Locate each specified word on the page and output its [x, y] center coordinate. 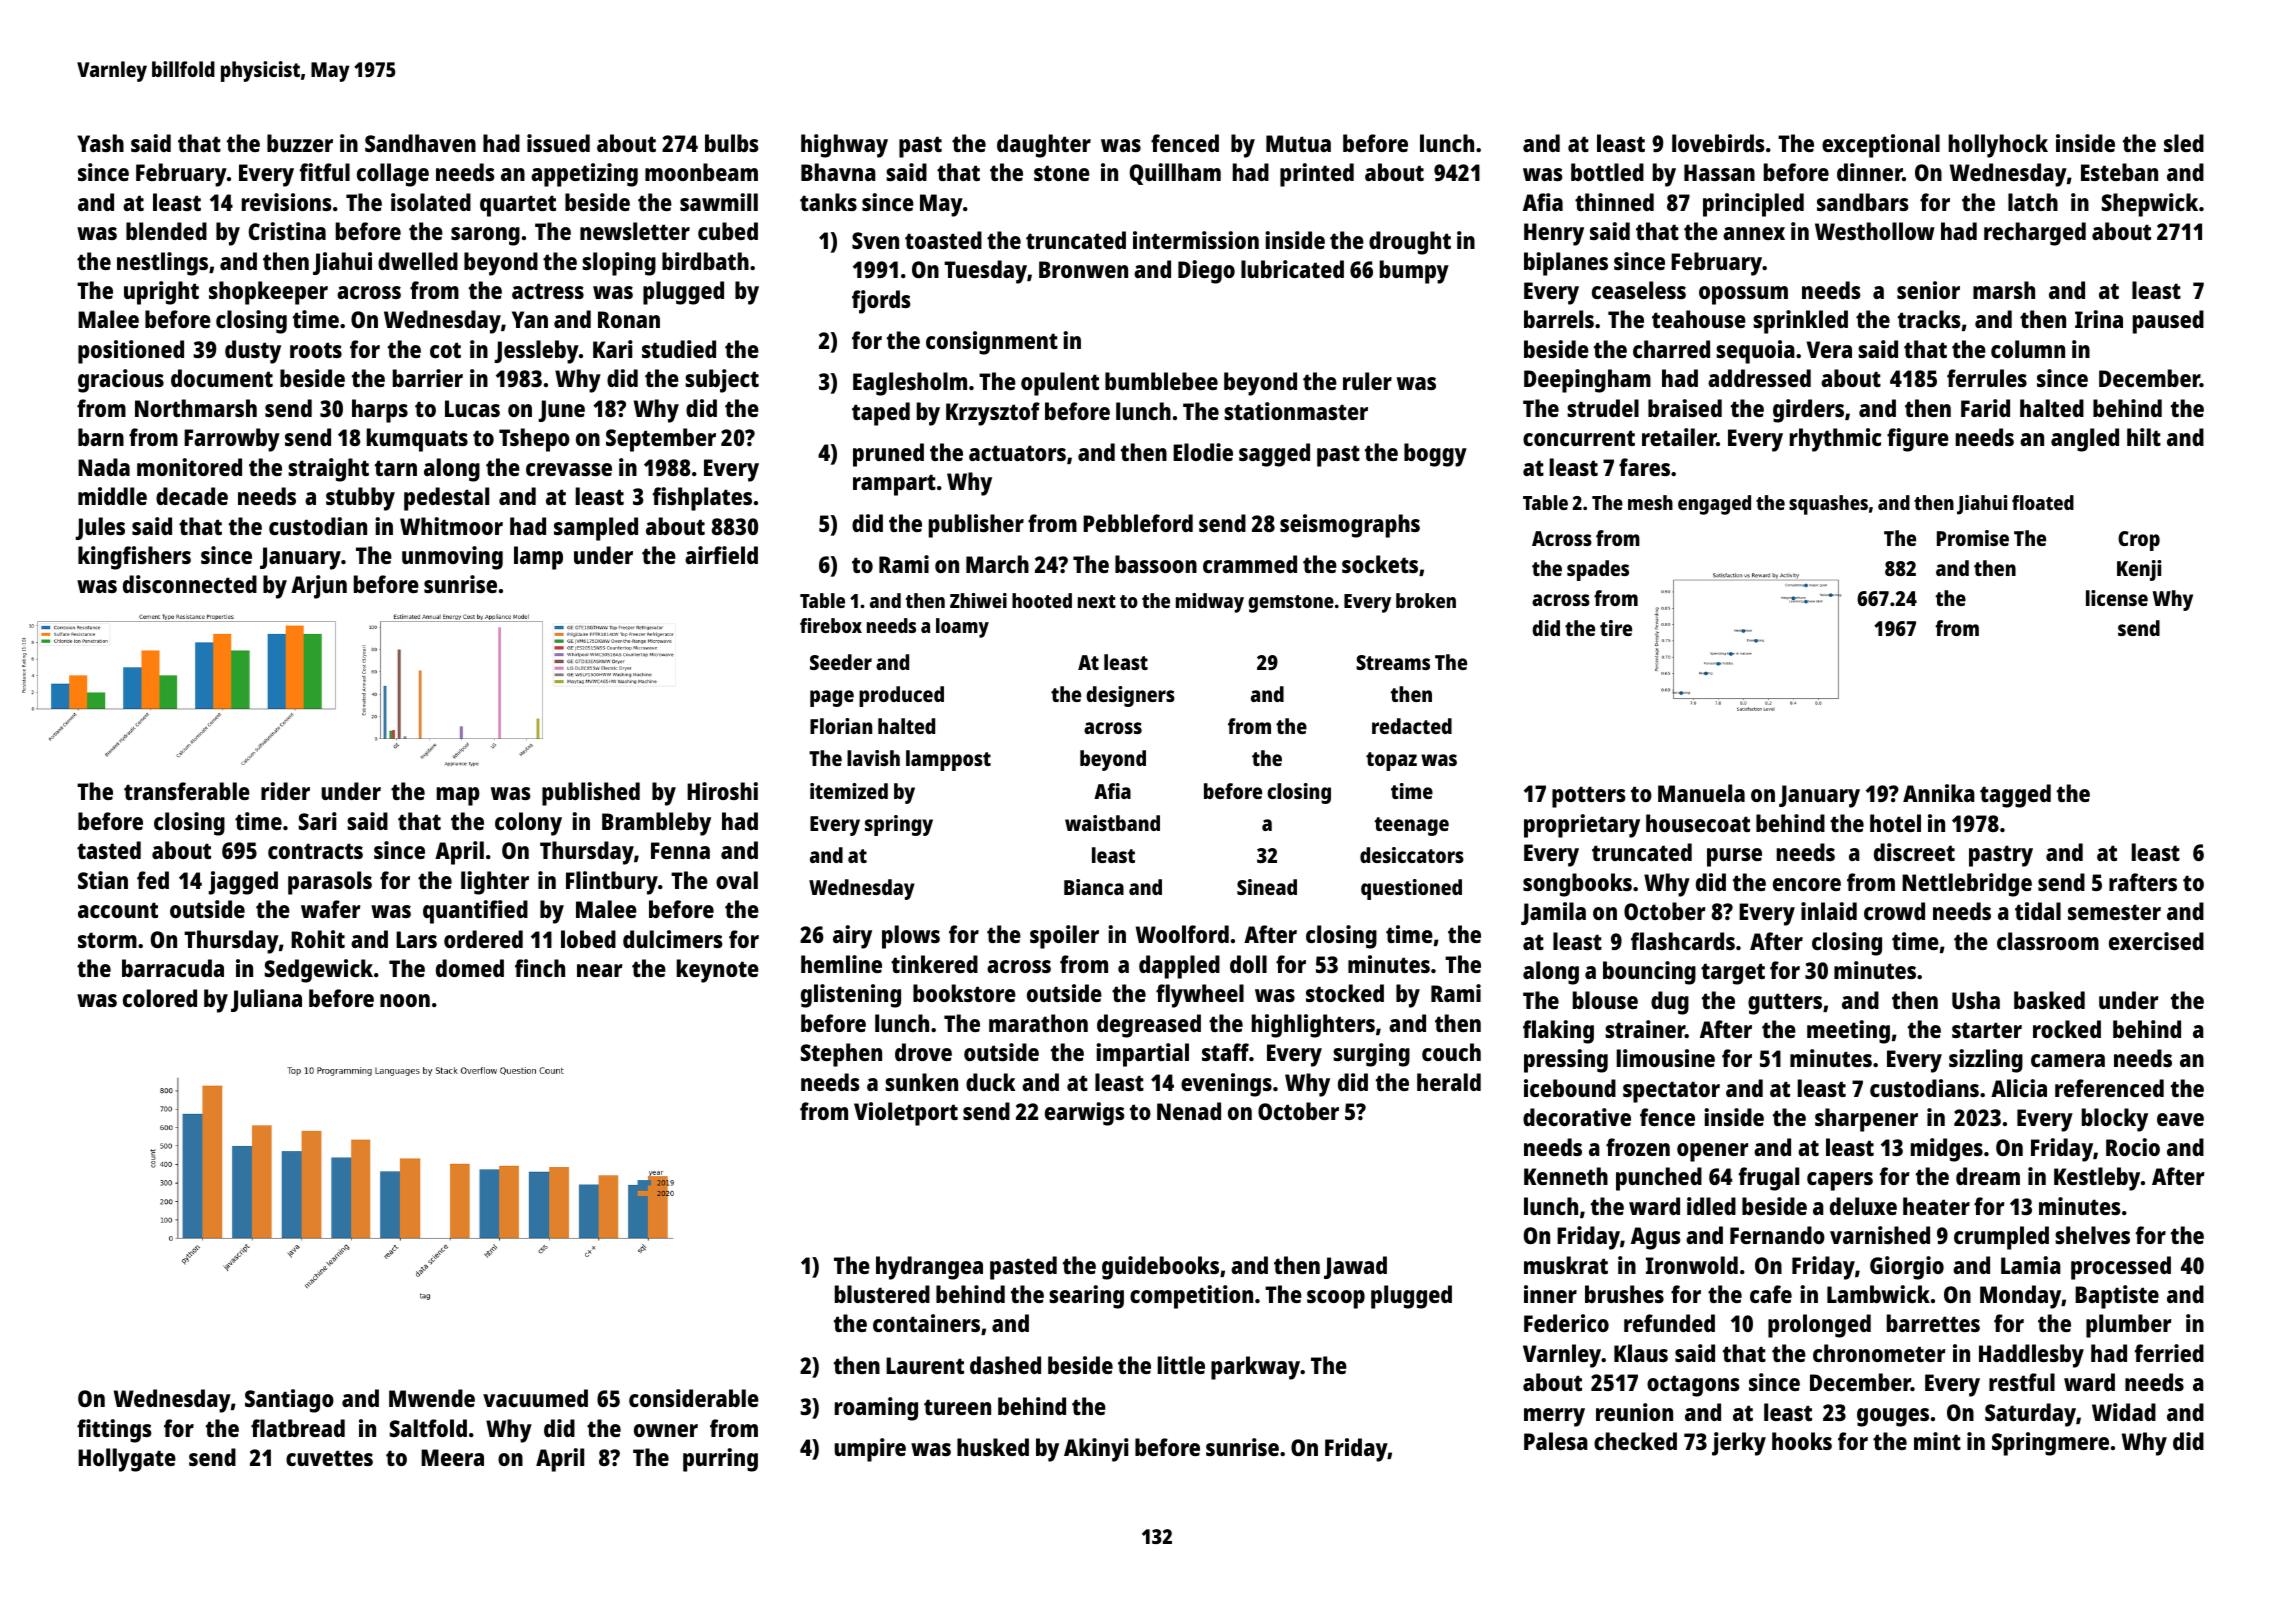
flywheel [1200, 996]
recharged [2035, 234]
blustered [882, 1294]
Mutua [1298, 143]
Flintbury [612, 883]
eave [2180, 1119]
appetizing [584, 175]
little [1181, 1365]
